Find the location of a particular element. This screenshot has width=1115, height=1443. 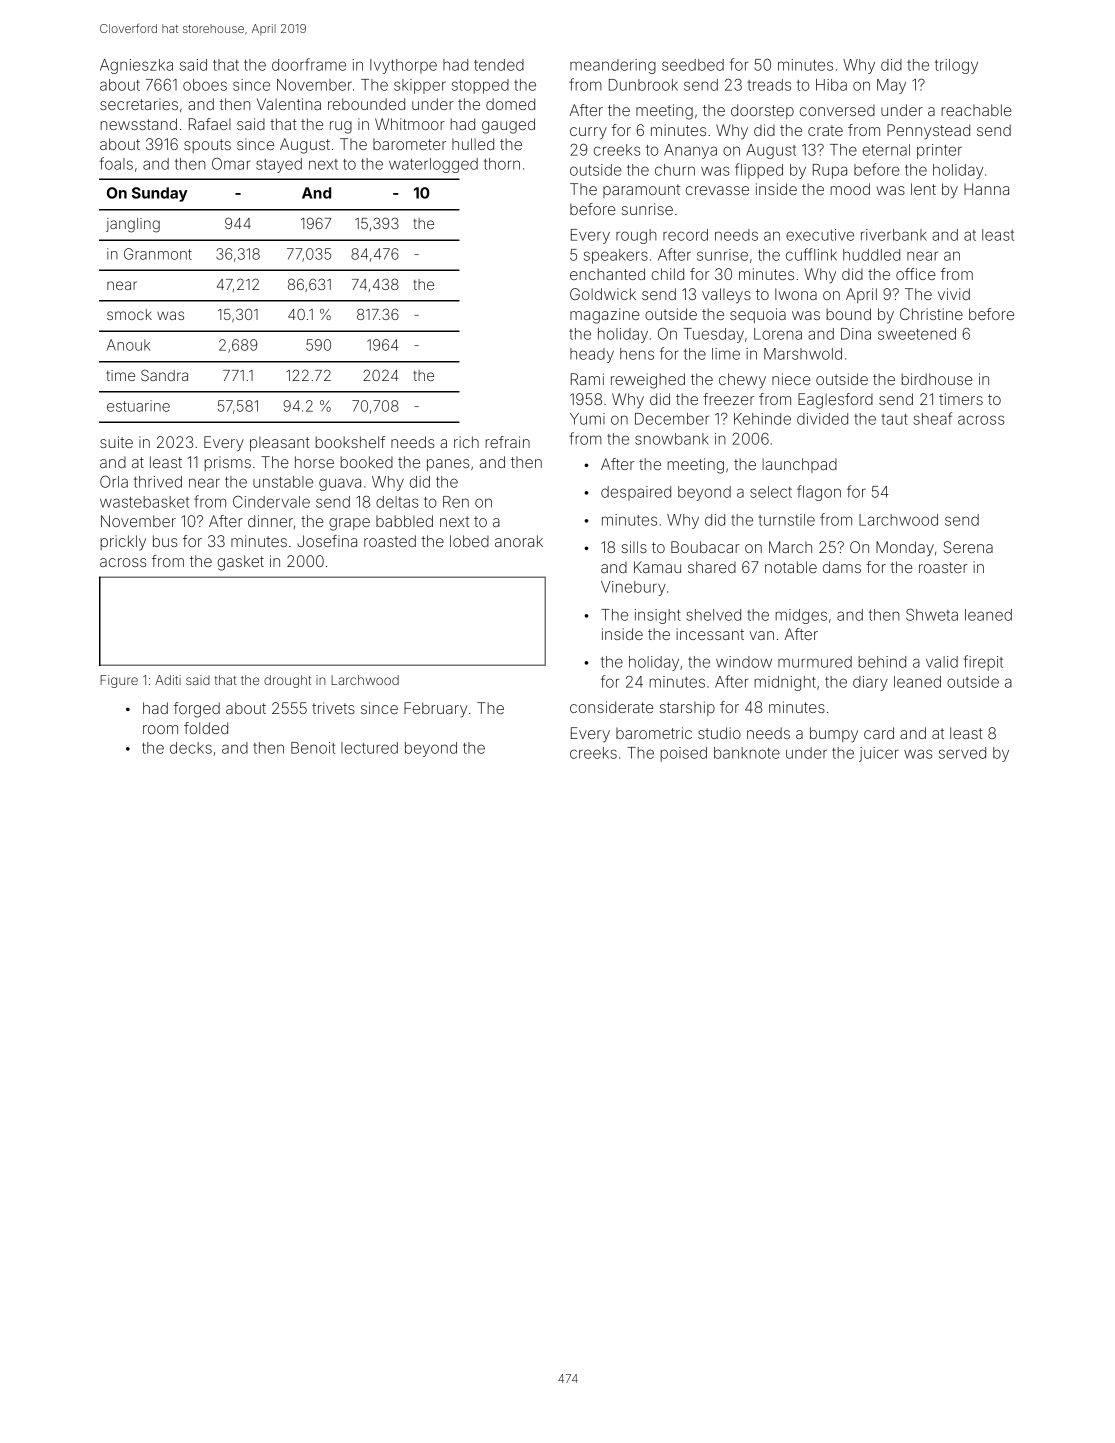

roaster is located at coordinates (943, 567).
